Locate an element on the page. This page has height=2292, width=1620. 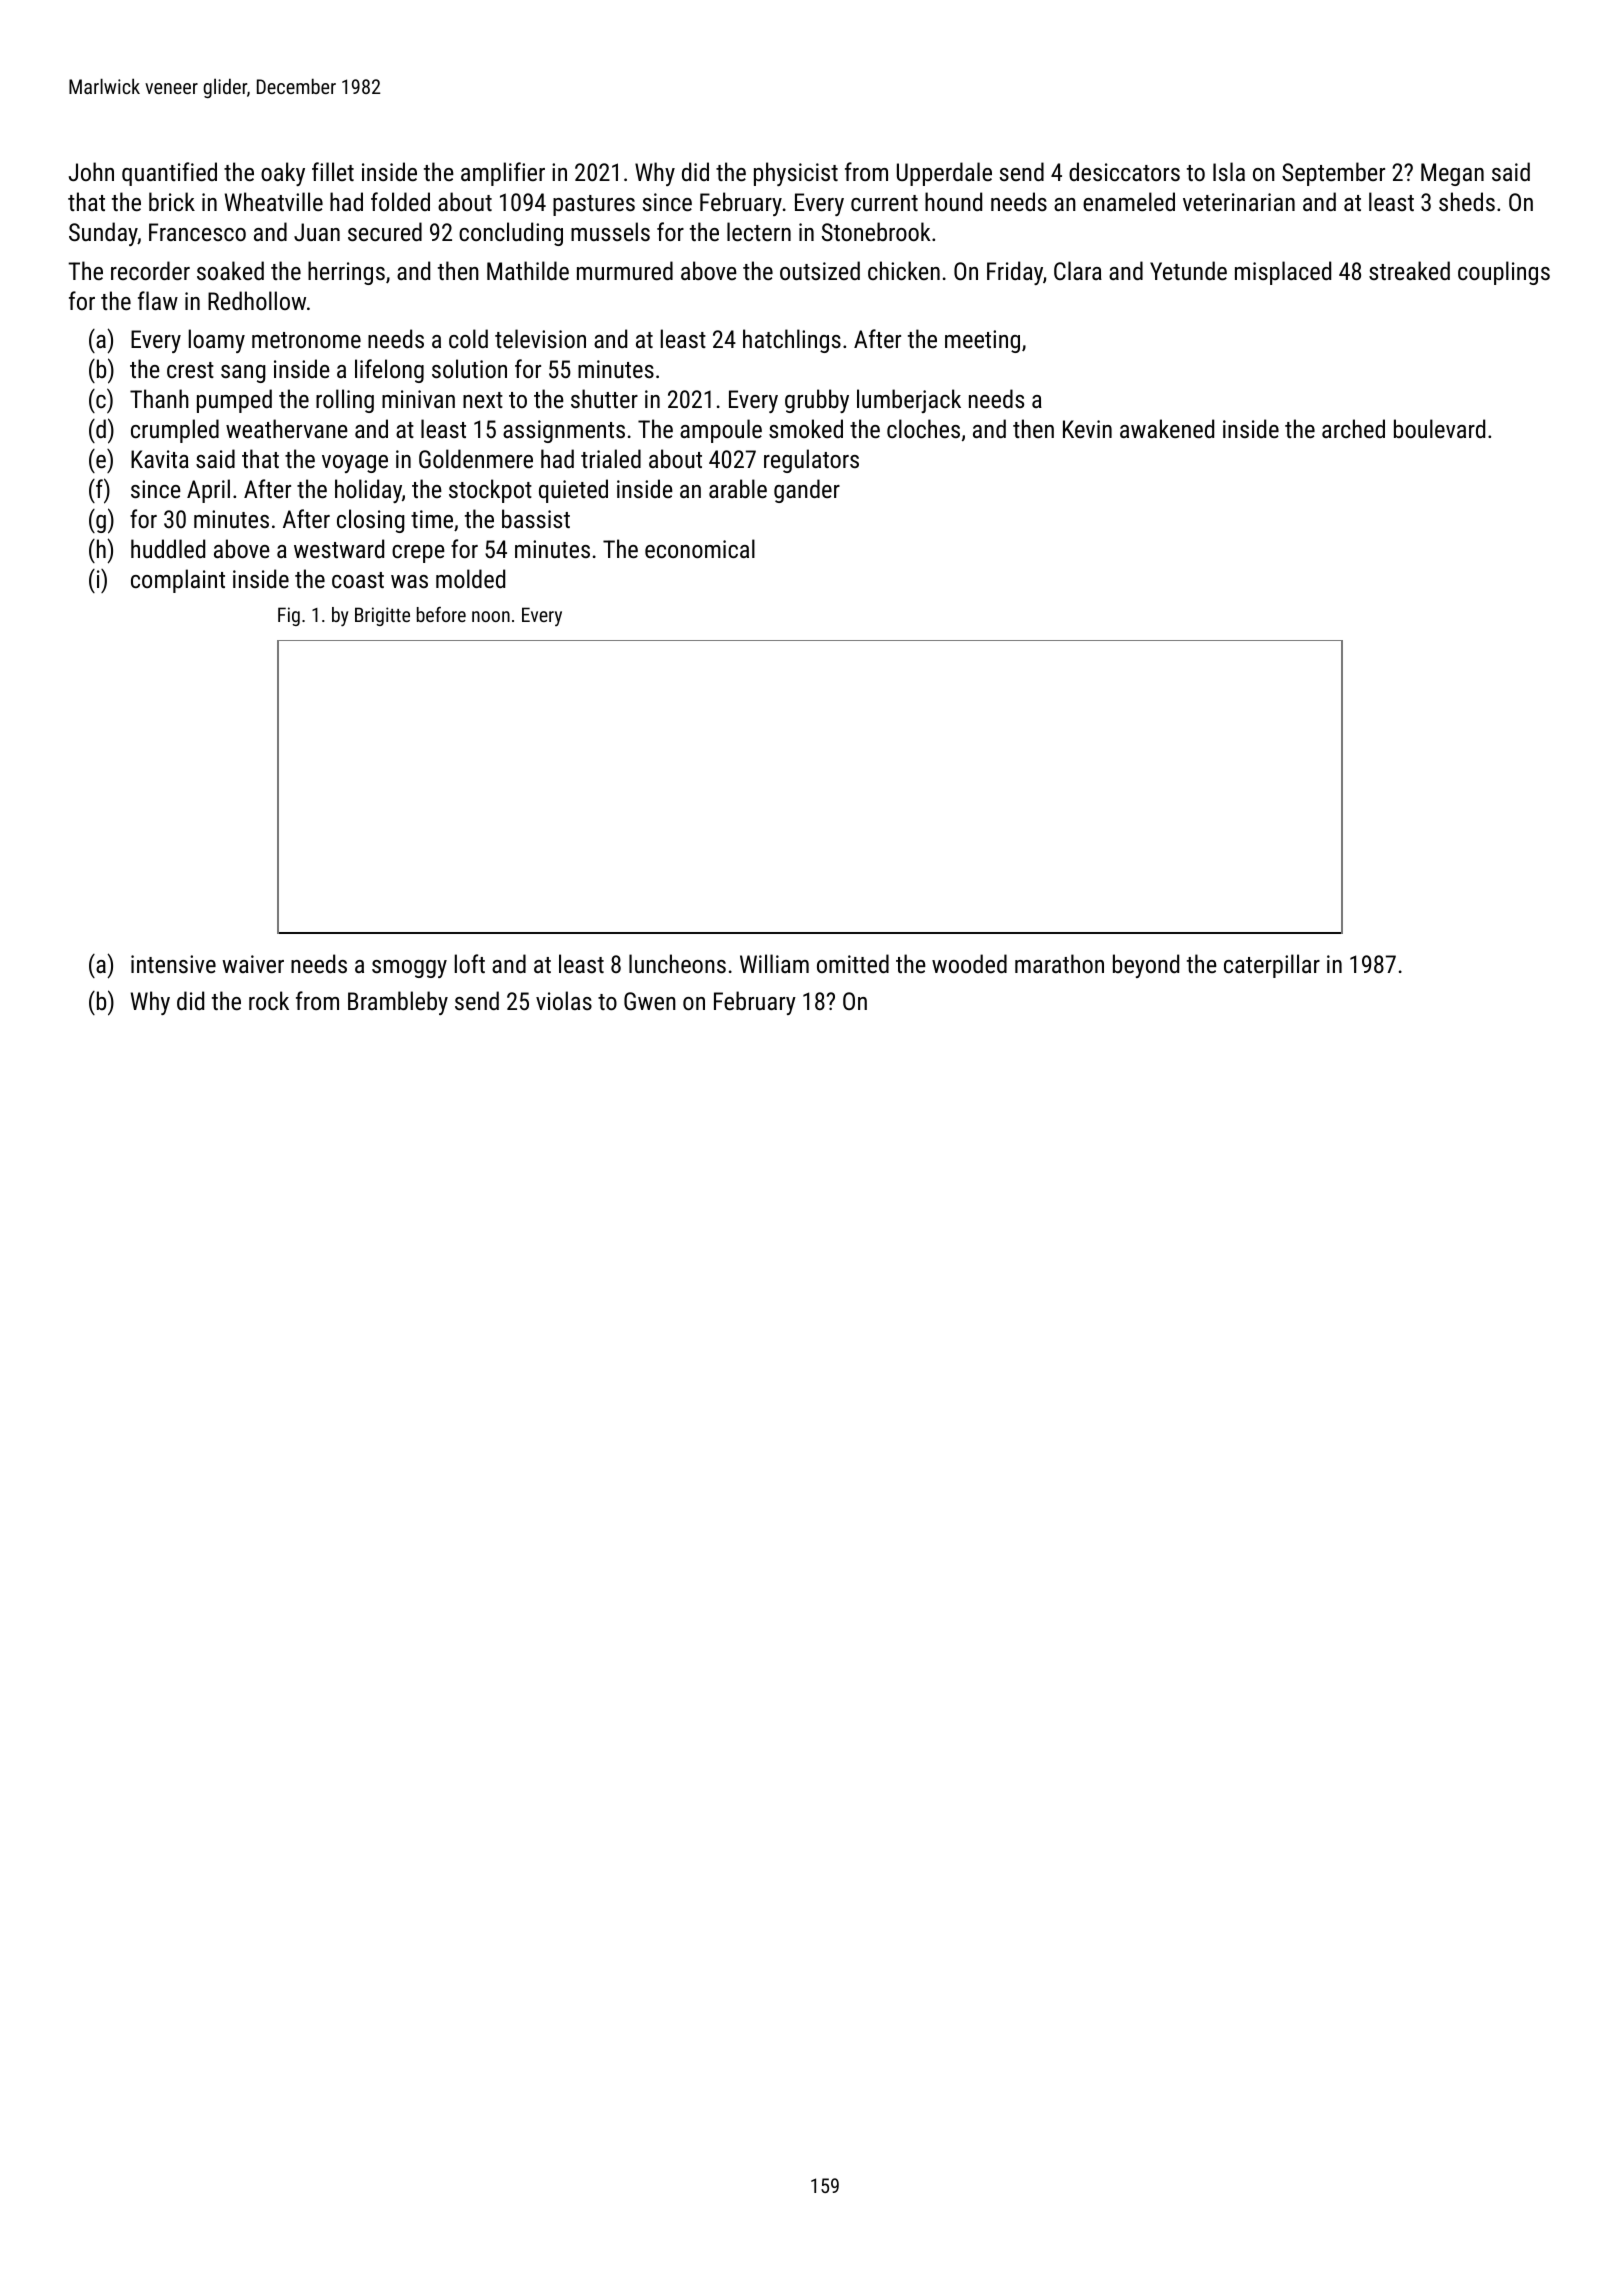
gander is located at coordinates (807, 491).
